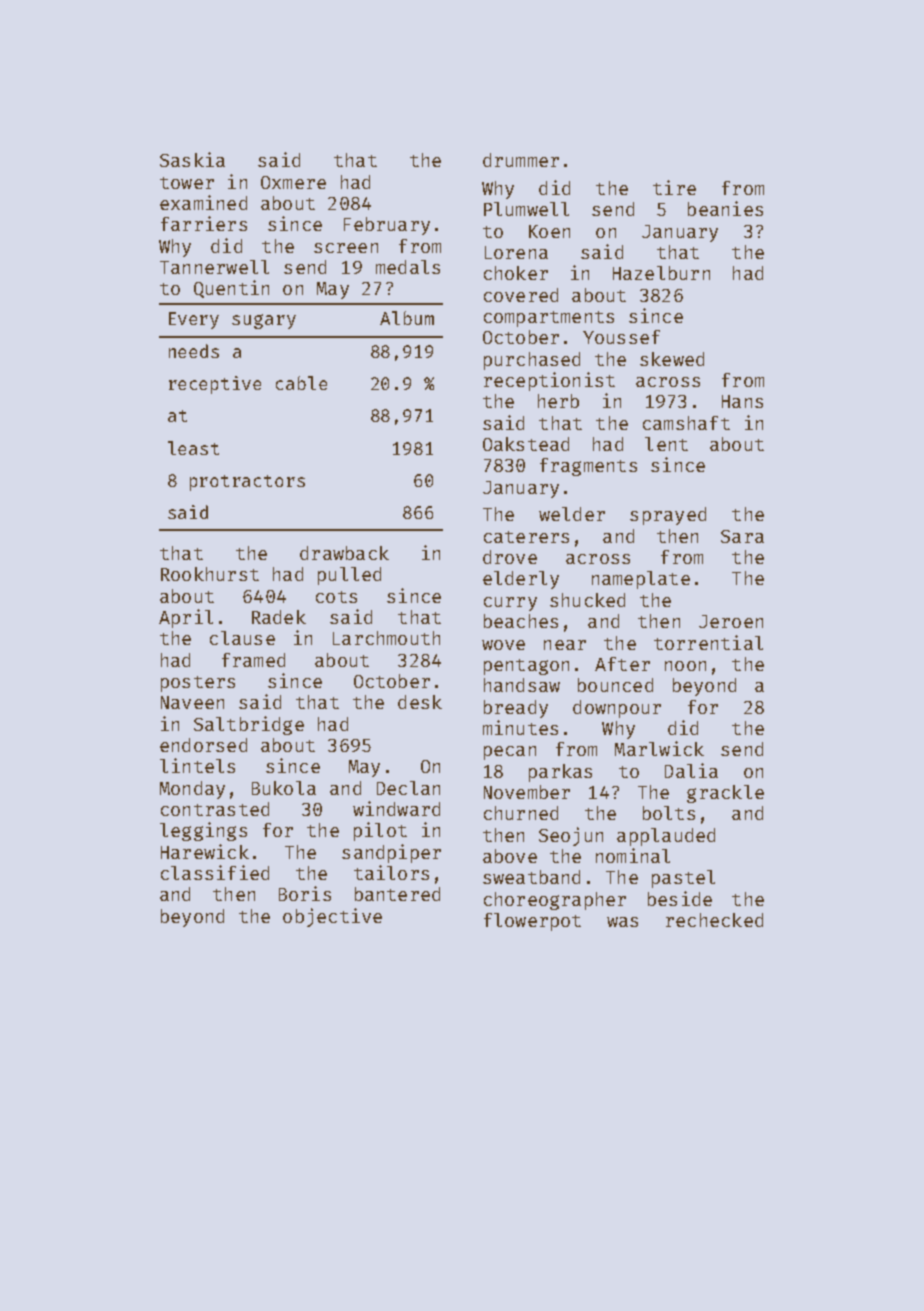 This image has height=1311, width=924. I want to click on nominal, so click(633, 855).
